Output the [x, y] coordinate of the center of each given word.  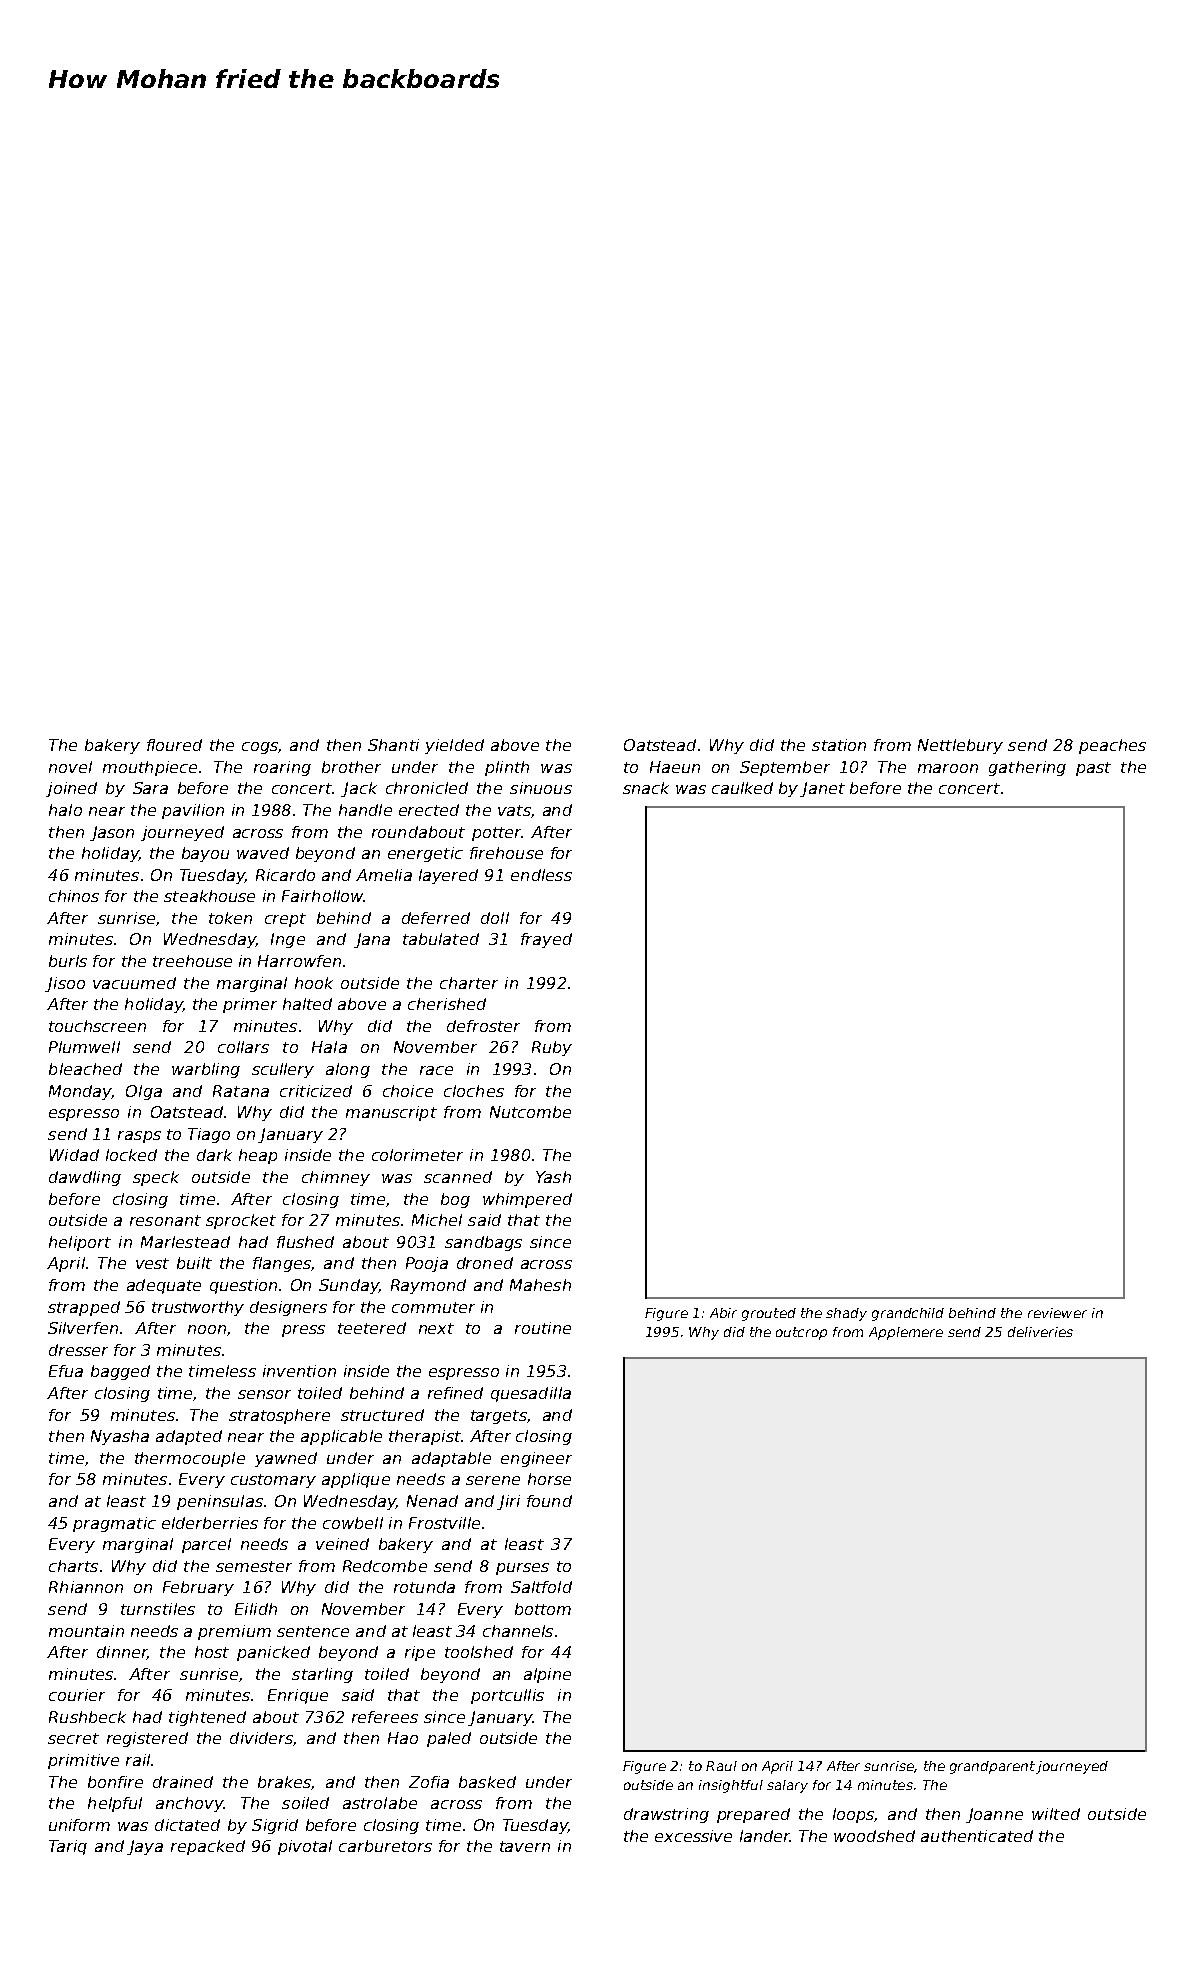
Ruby [552, 1048]
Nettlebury [960, 746]
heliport [80, 1243]
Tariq [68, 1847]
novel [70, 767]
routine [543, 1328]
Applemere [906, 1333]
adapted [189, 1437]
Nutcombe [530, 1112]
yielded [454, 746]
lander [765, 1836]
